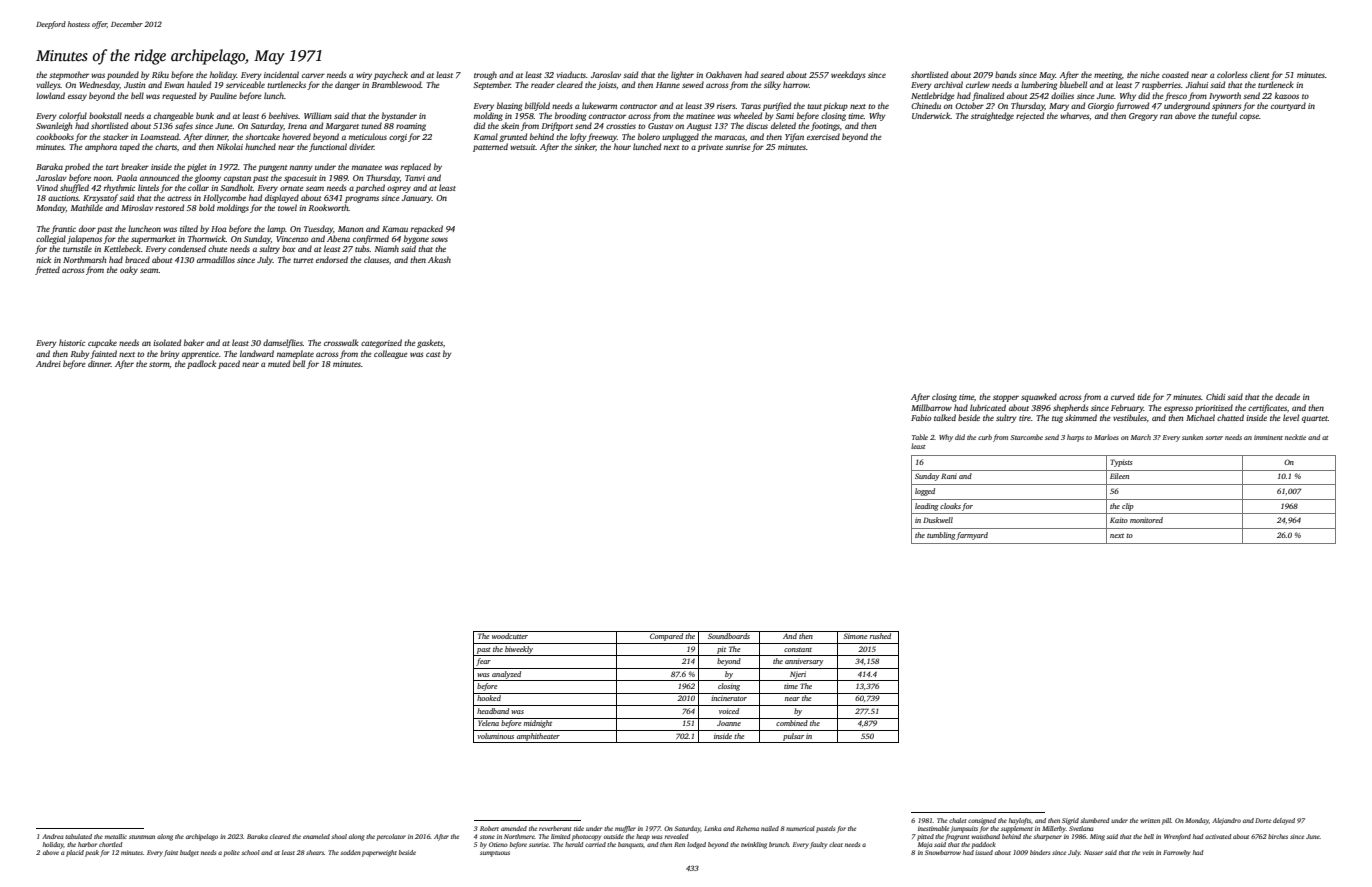 This document has height=887, width=1372. I want to click on cupcake, so click(102, 343).
